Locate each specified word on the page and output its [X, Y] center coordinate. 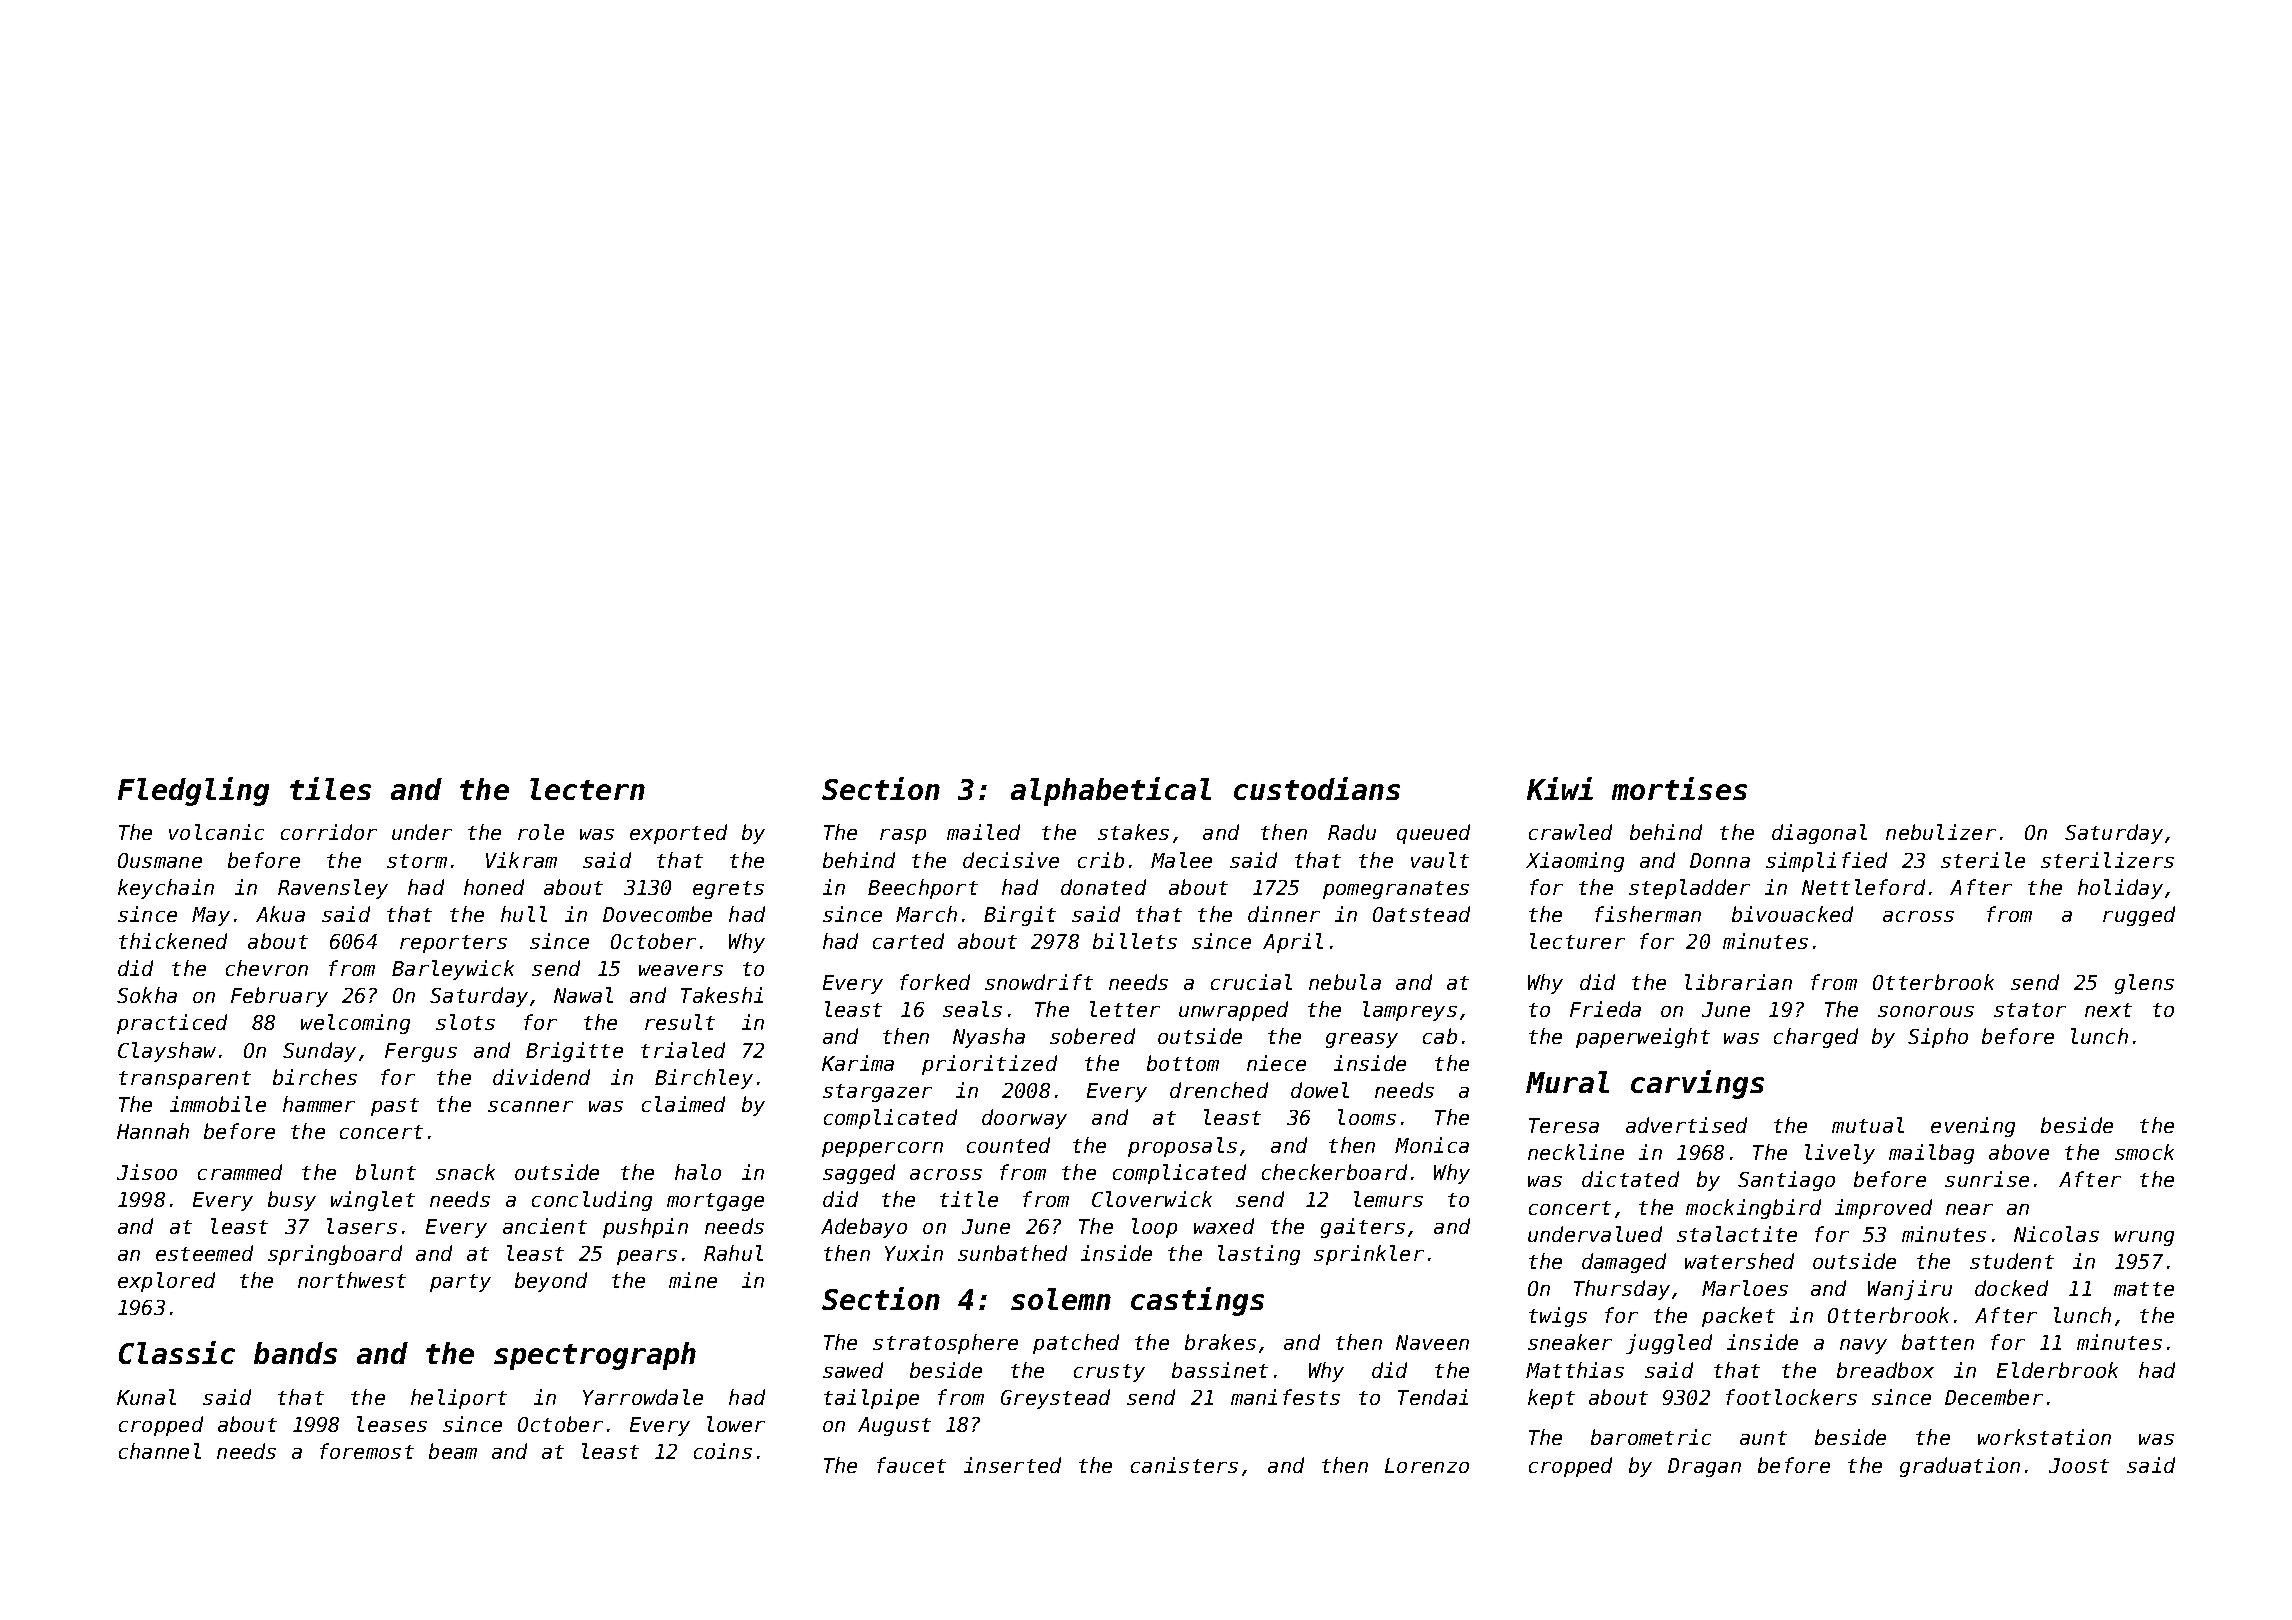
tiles [330, 788]
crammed [240, 1172]
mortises [1679, 788]
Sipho [1938, 1038]
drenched [1219, 1090]
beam [453, 1451]
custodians [1317, 788]
